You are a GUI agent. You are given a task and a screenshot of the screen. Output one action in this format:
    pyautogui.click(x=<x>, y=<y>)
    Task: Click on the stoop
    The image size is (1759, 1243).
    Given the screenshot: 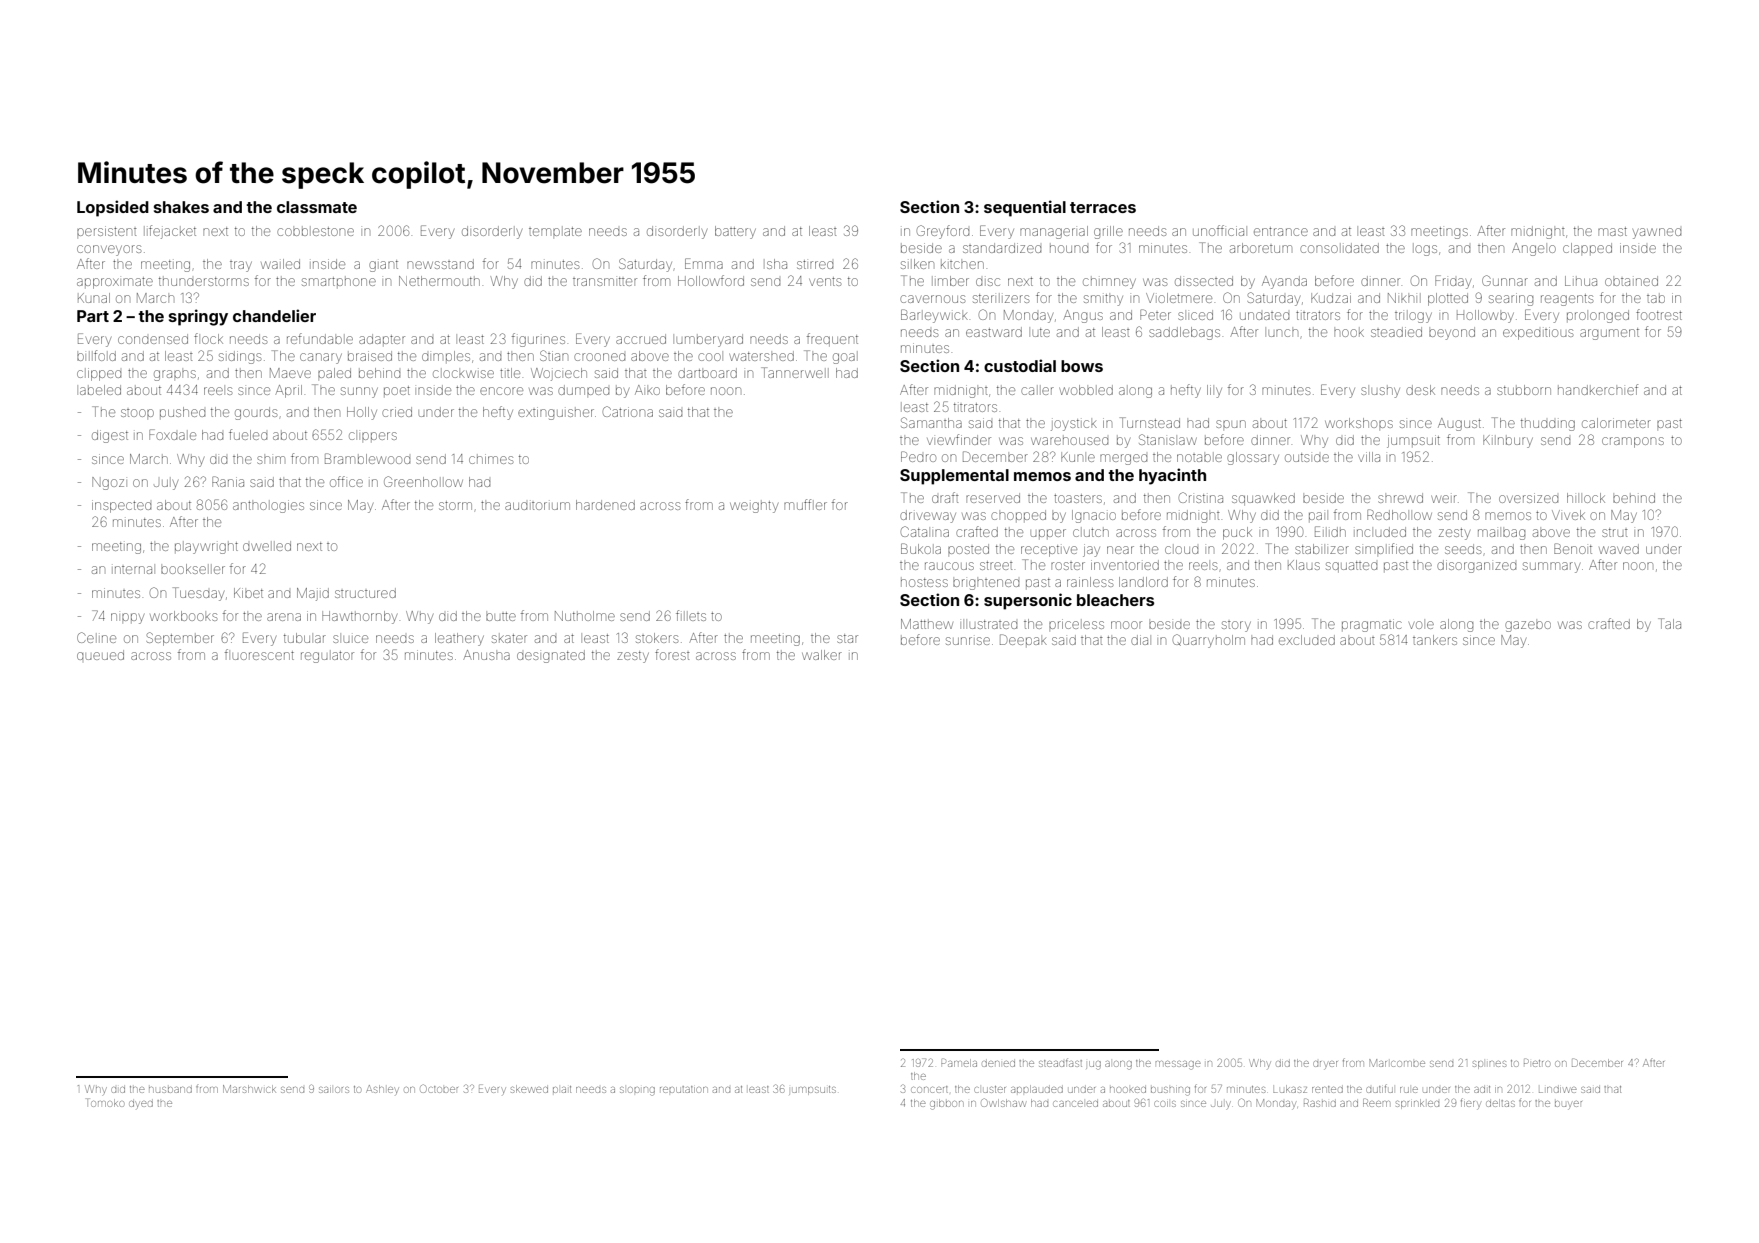 What is the action you would take?
    pyautogui.click(x=137, y=413)
